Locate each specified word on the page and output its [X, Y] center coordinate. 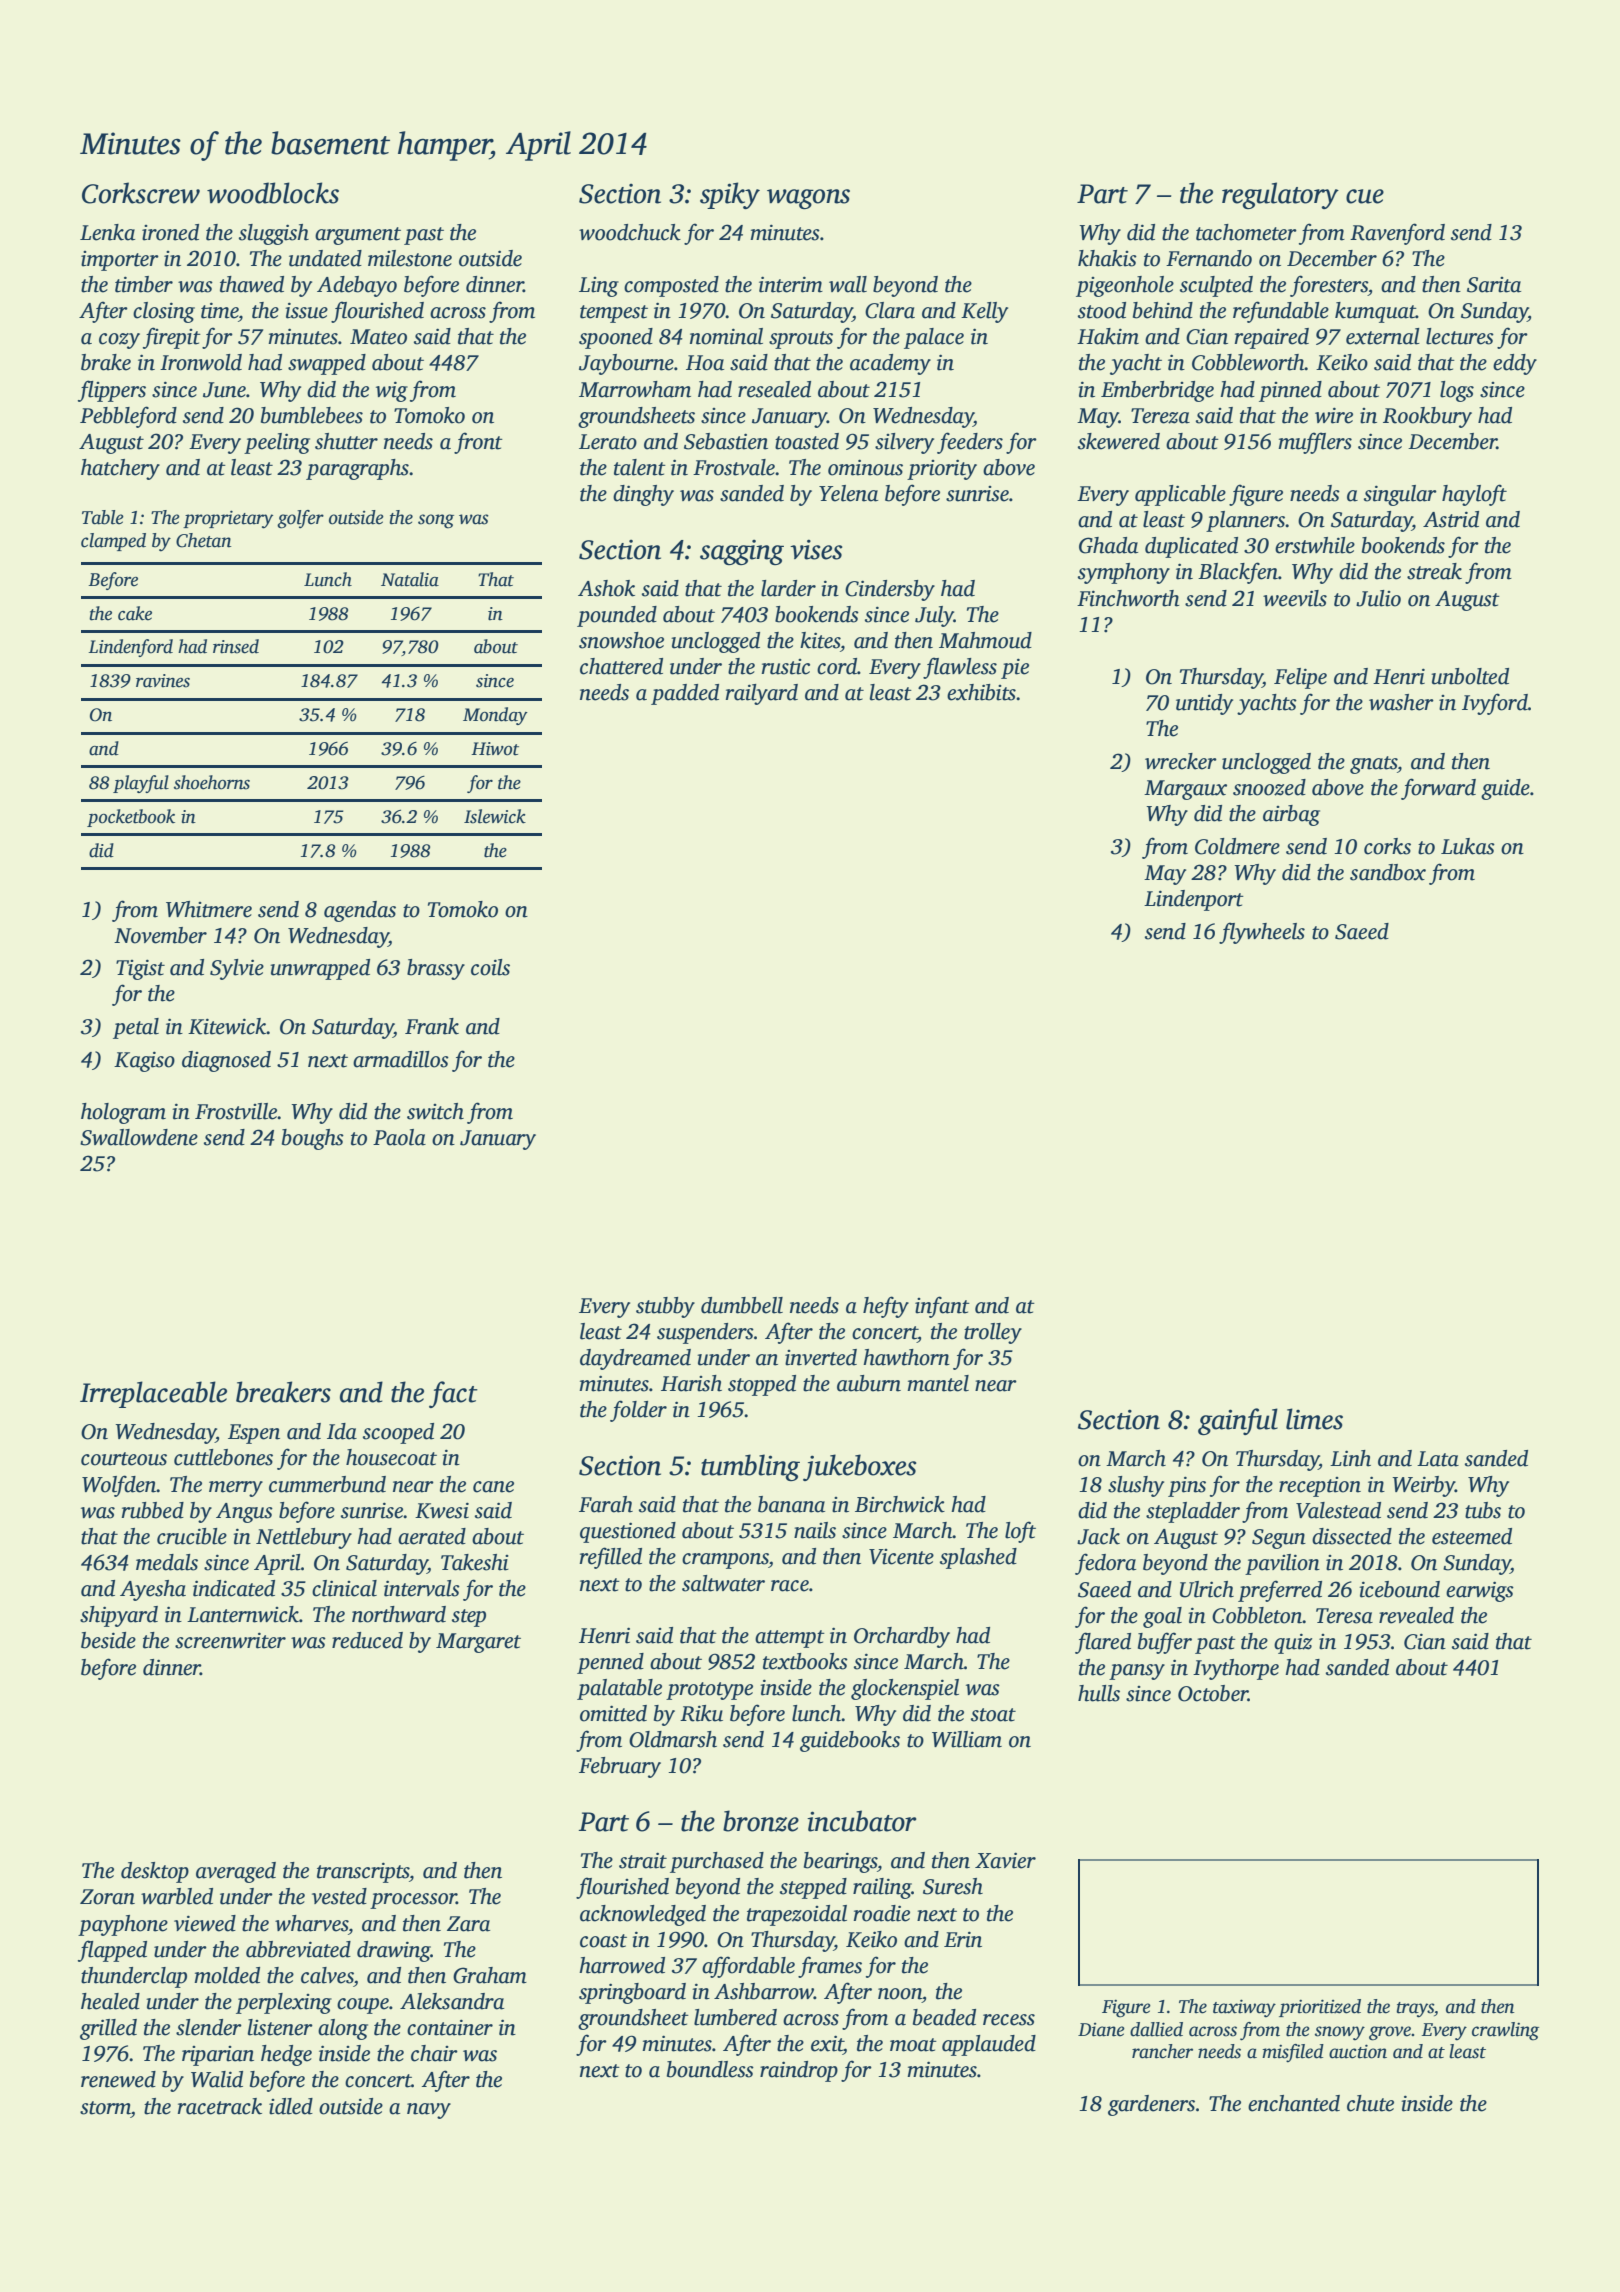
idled [291, 2106]
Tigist [140, 969]
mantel [938, 1383]
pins [1187, 1486]
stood [1102, 310]
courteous [124, 1459]
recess [1009, 2020]
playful [141, 784]
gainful [1238, 1421]
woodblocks [273, 193]
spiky [730, 195]
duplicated [1191, 547]
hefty [886, 1307]
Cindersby [890, 590]
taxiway [1244, 2008]
